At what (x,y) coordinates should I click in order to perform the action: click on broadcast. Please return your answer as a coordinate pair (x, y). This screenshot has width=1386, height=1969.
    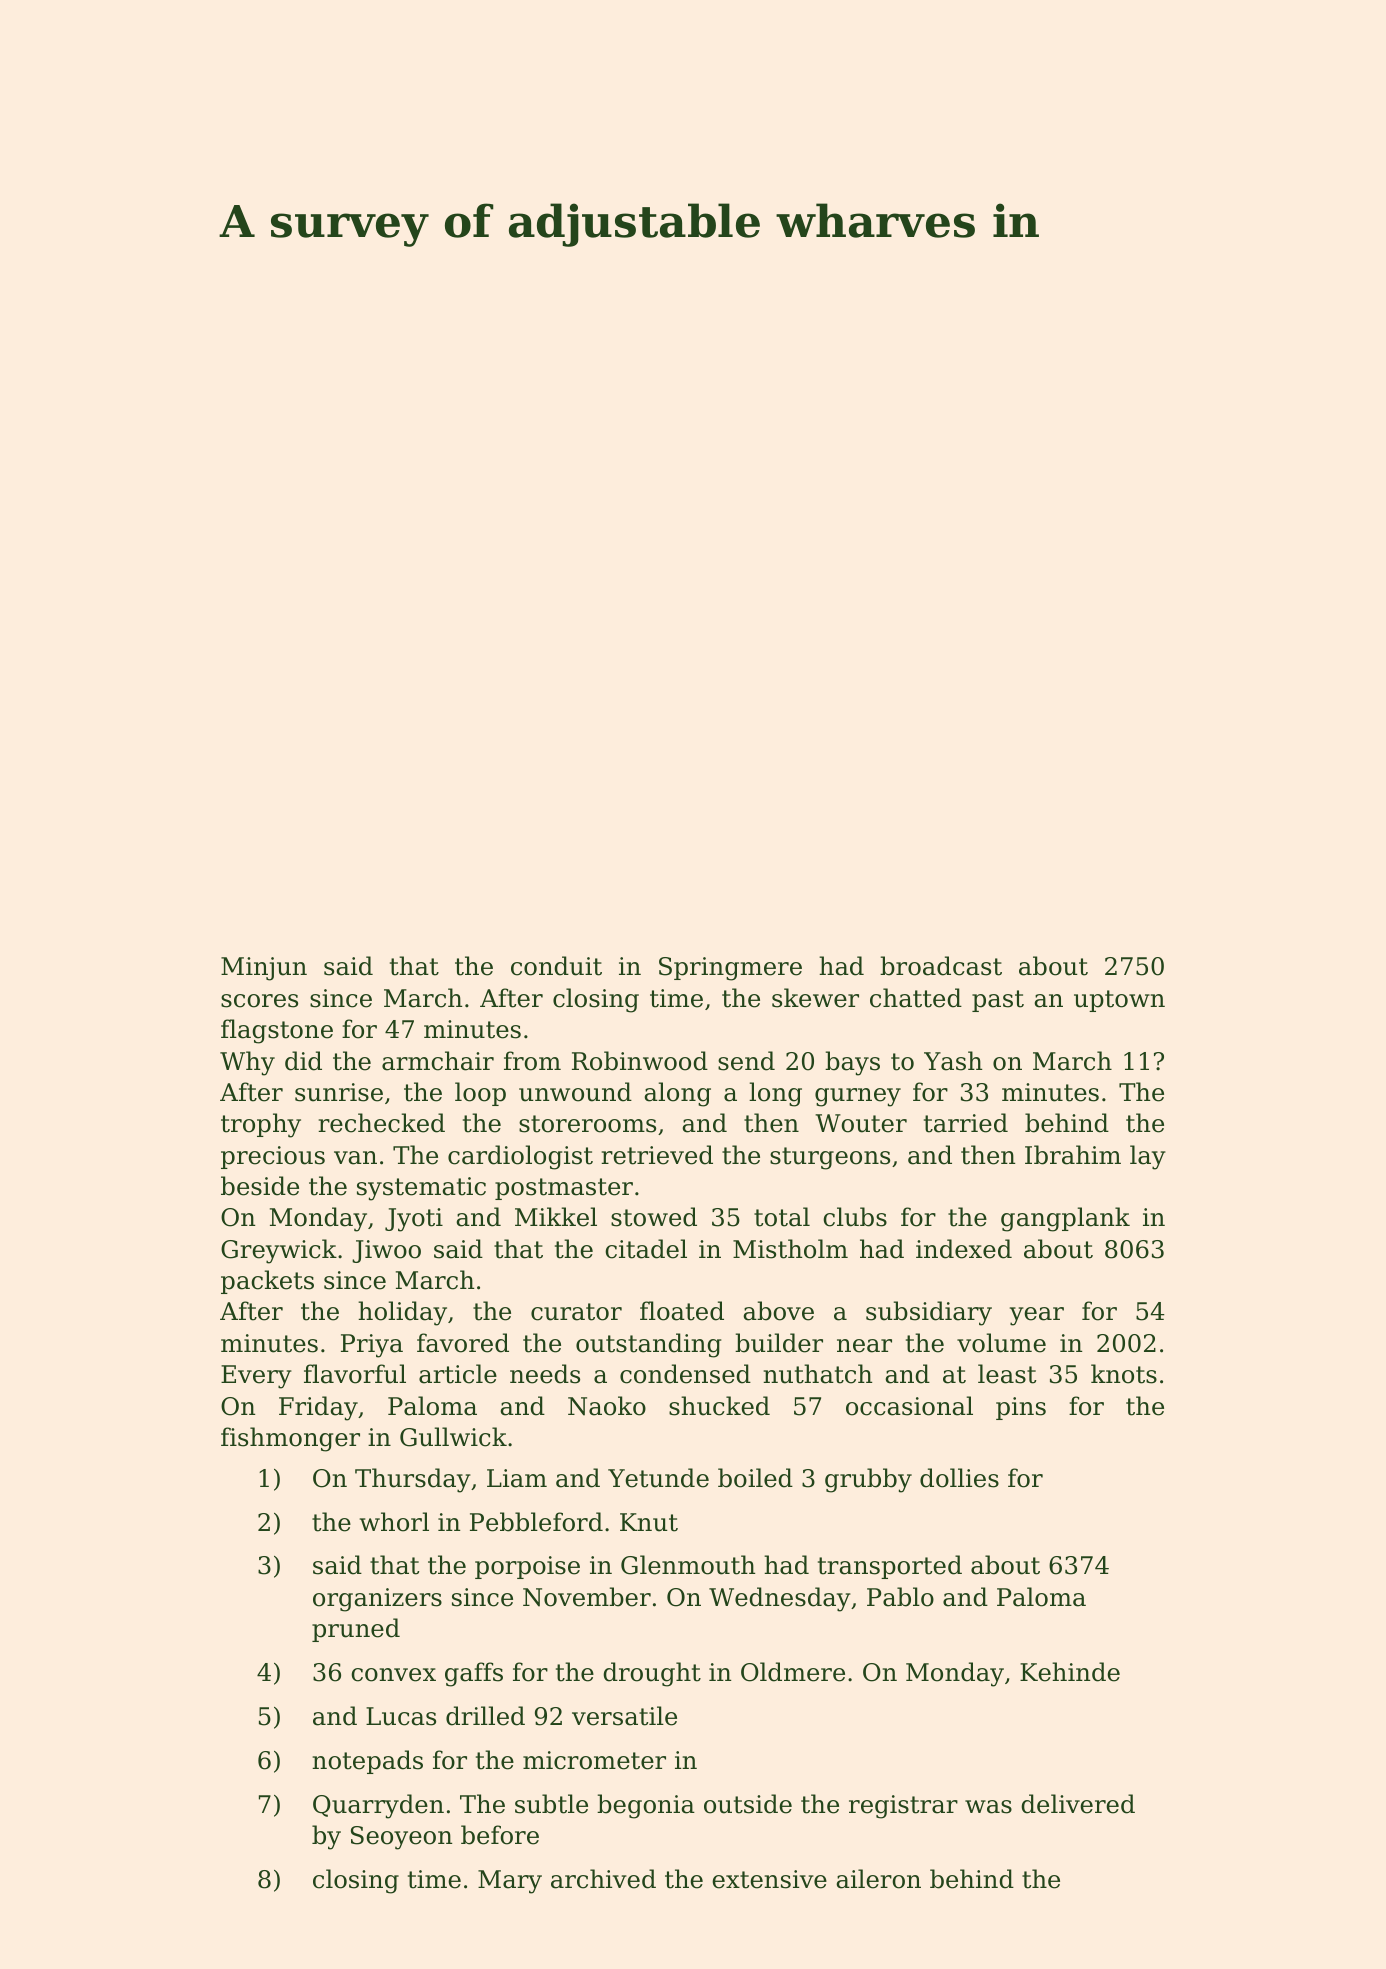
    Looking at the image, I should click on (941, 966).
